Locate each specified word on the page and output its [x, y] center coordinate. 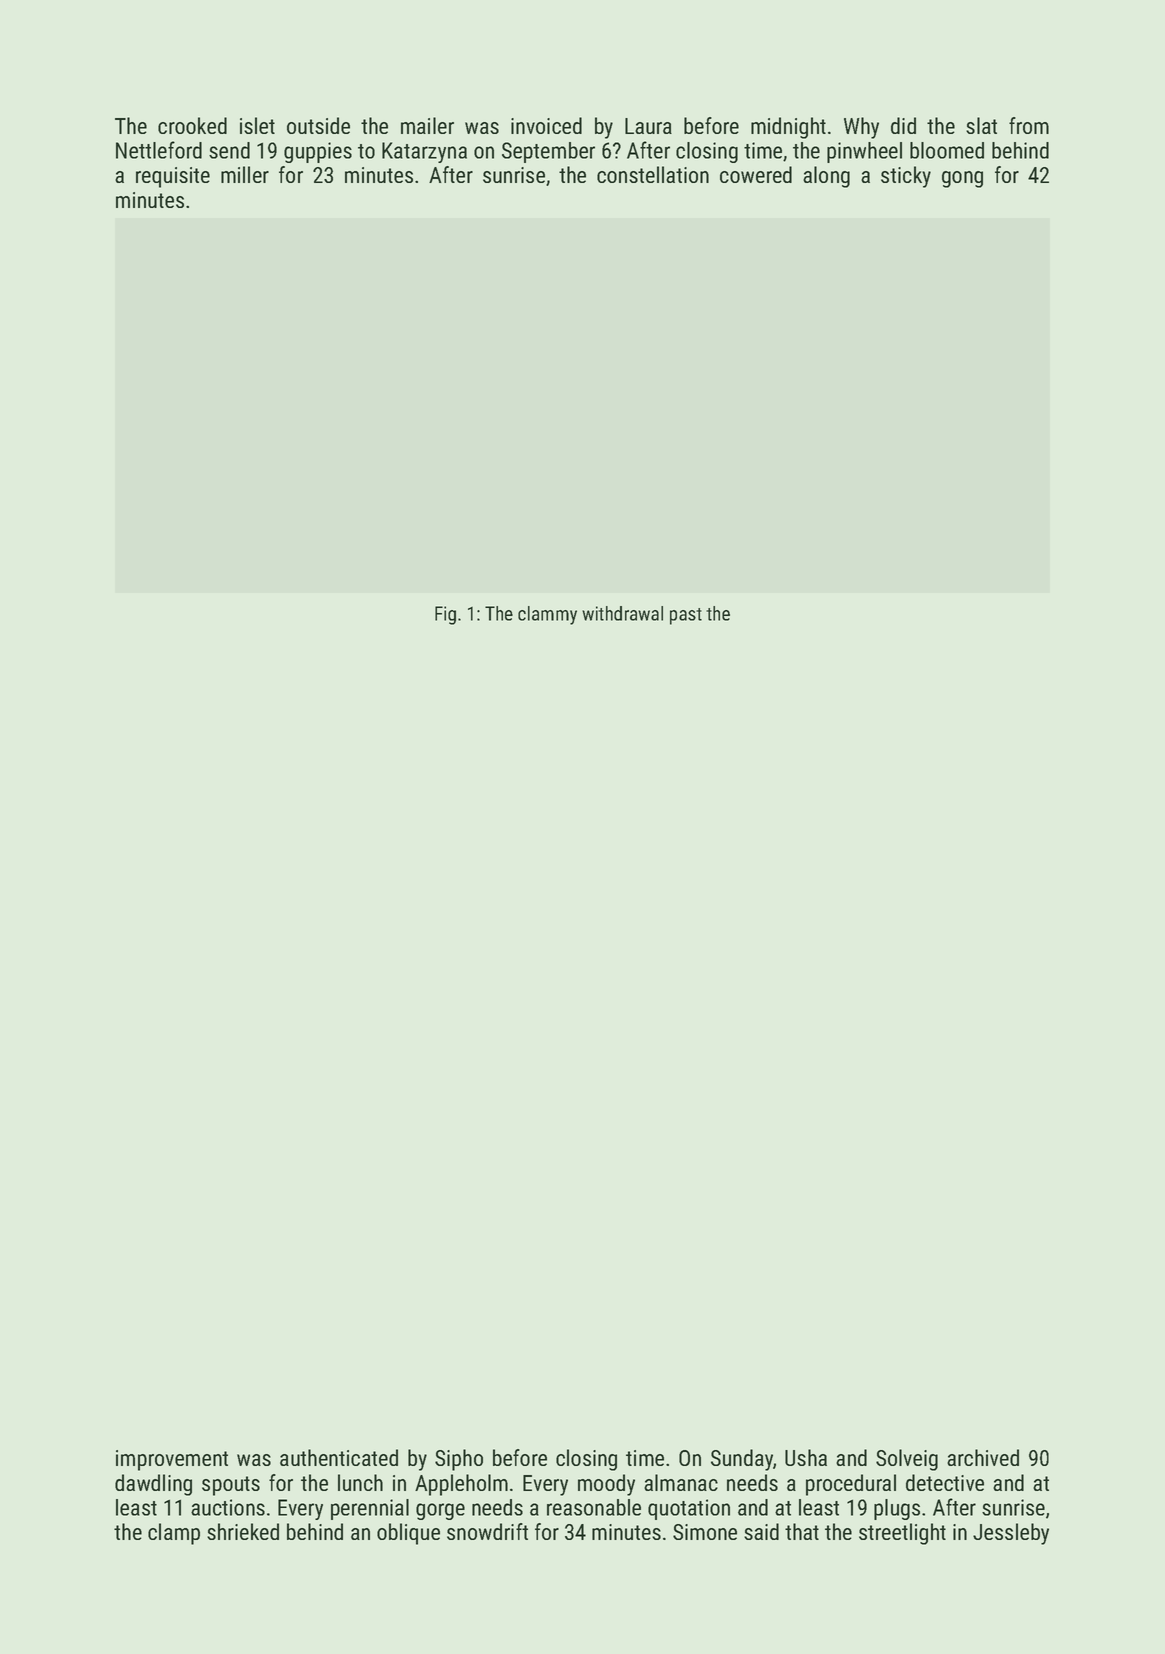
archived [983, 1457]
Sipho [459, 1460]
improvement [172, 1460]
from [1029, 125]
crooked [192, 125]
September [548, 152]
